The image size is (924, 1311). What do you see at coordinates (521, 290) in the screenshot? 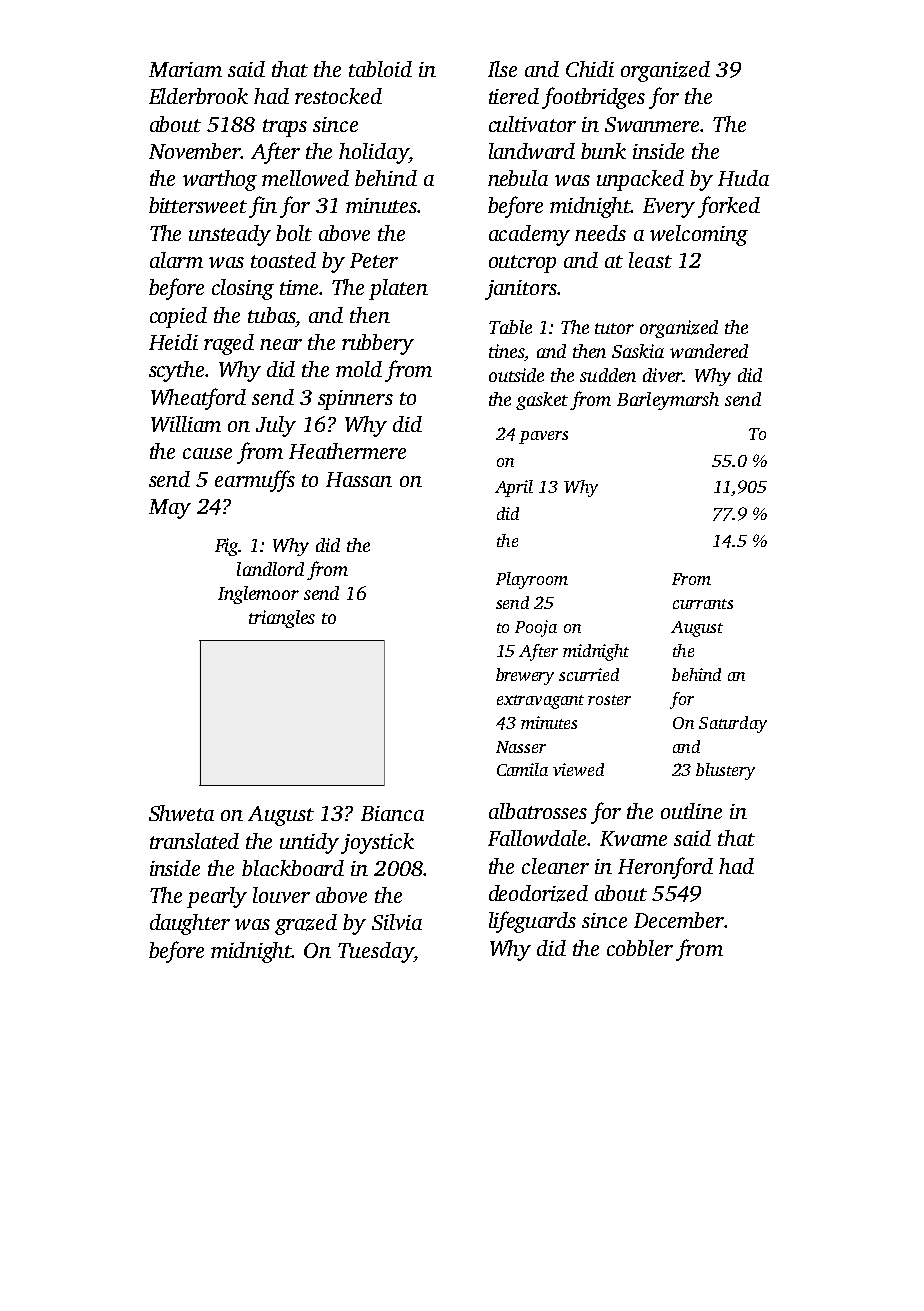
I see `janitors` at bounding box center [521, 290].
